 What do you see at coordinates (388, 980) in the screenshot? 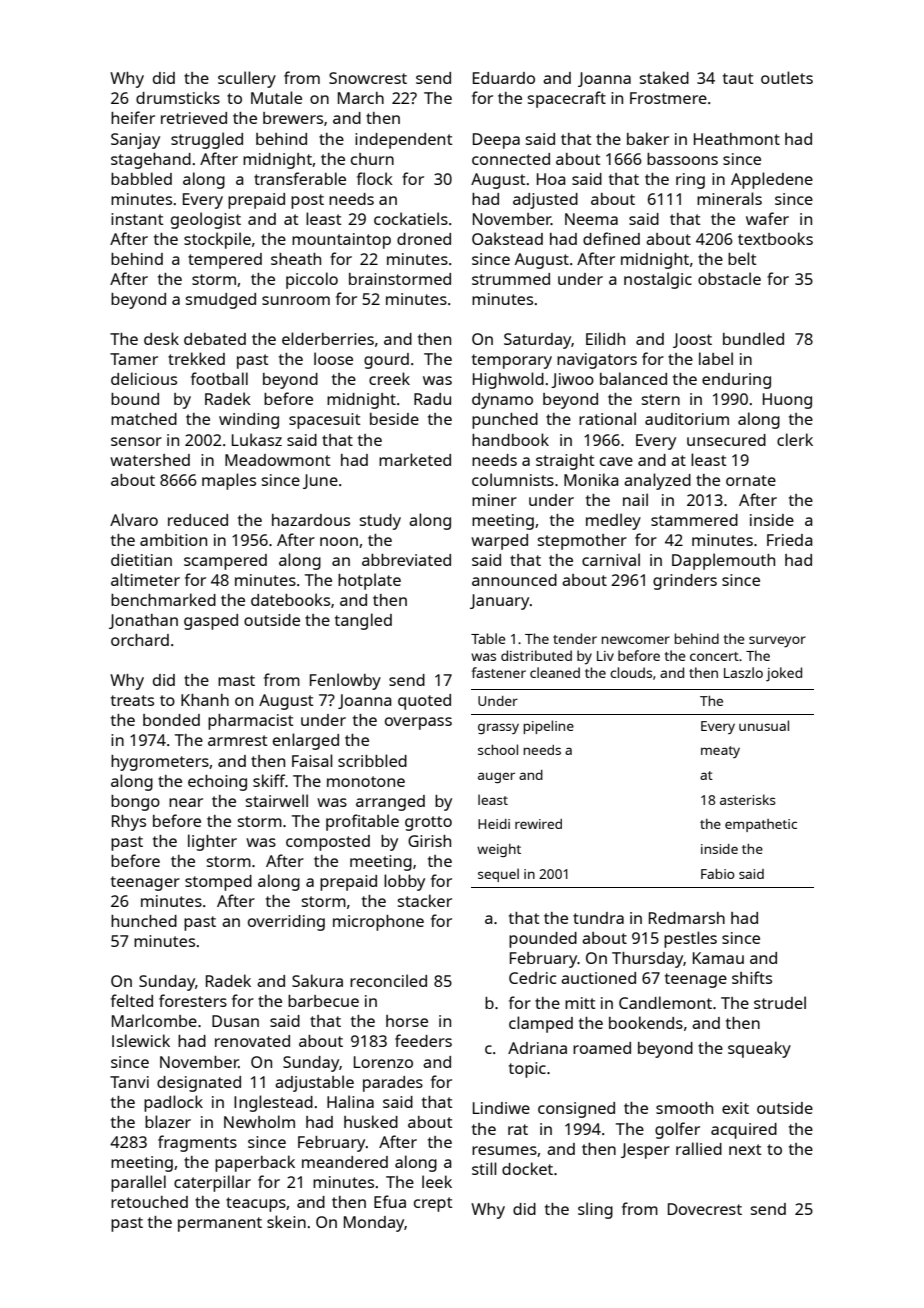
I see `reconciled` at bounding box center [388, 980].
